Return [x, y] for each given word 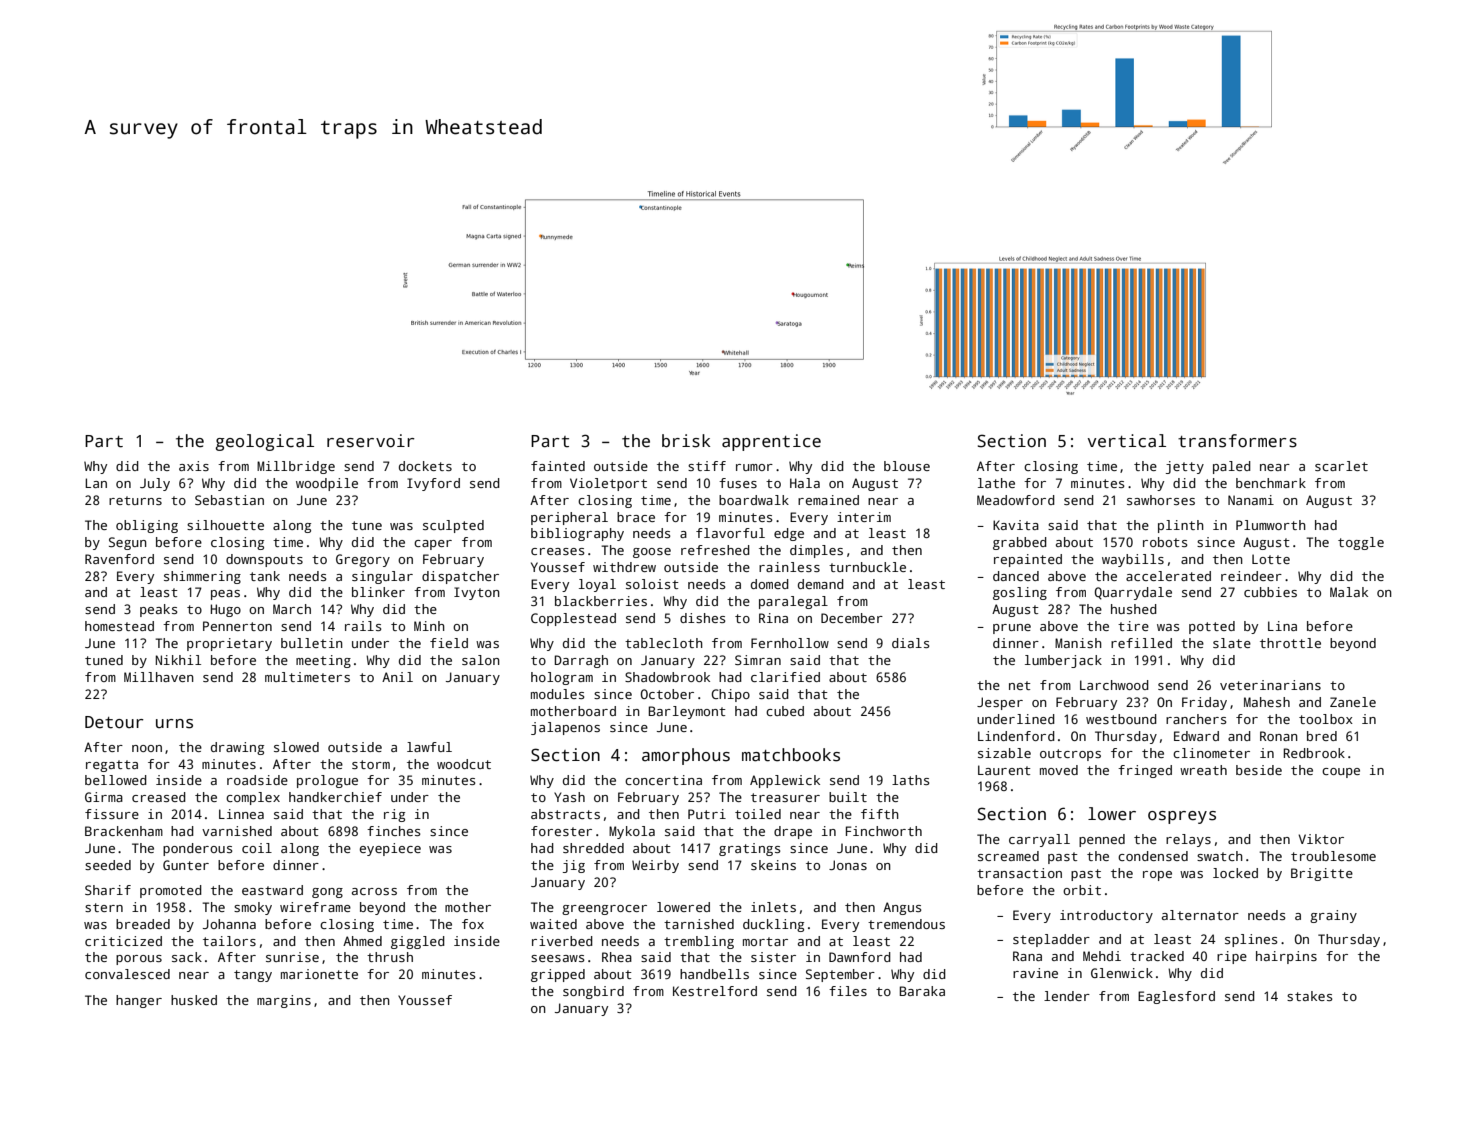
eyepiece [390, 849]
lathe [996, 483]
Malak [1349, 592]
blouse [907, 466]
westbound [1121, 719]
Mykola [632, 832]
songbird [593, 992]
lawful [429, 747]
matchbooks [791, 755]
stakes [1310, 996]
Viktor [1321, 839]
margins [284, 1001]
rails [363, 626]
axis [194, 466]
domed [770, 584]
